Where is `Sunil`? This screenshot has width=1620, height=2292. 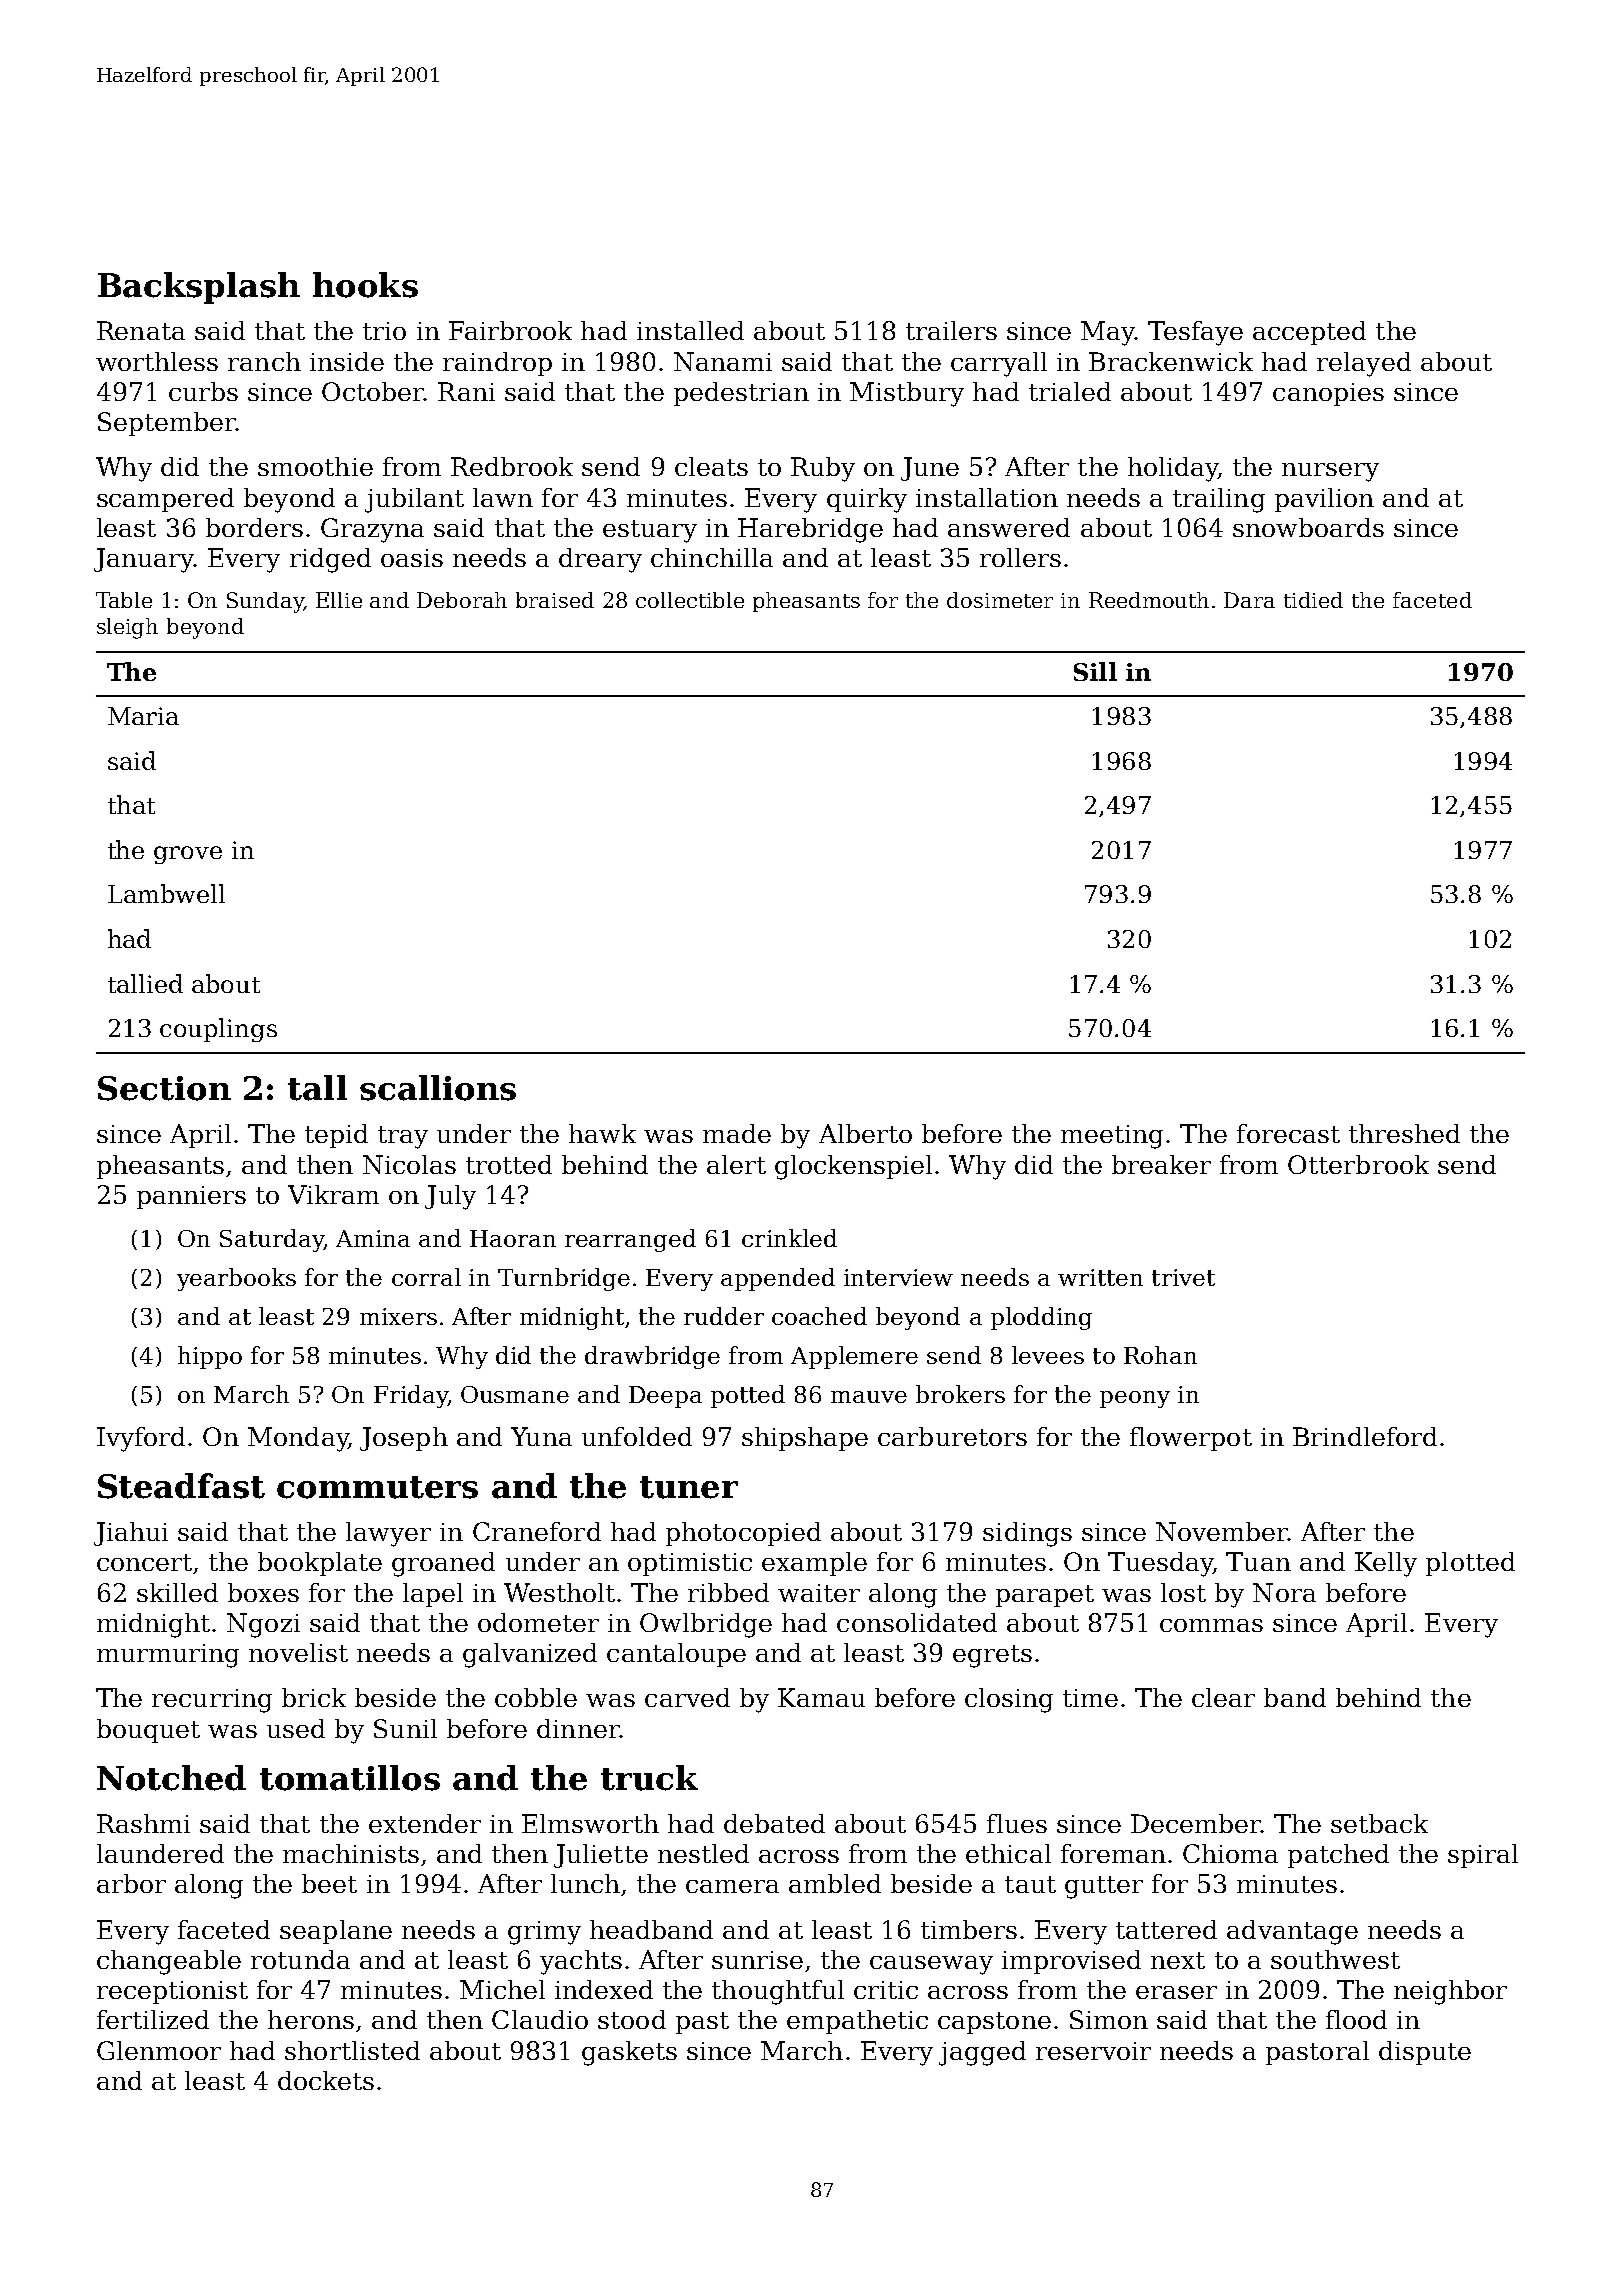
Sunil is located at coordinates (405, 1728).
